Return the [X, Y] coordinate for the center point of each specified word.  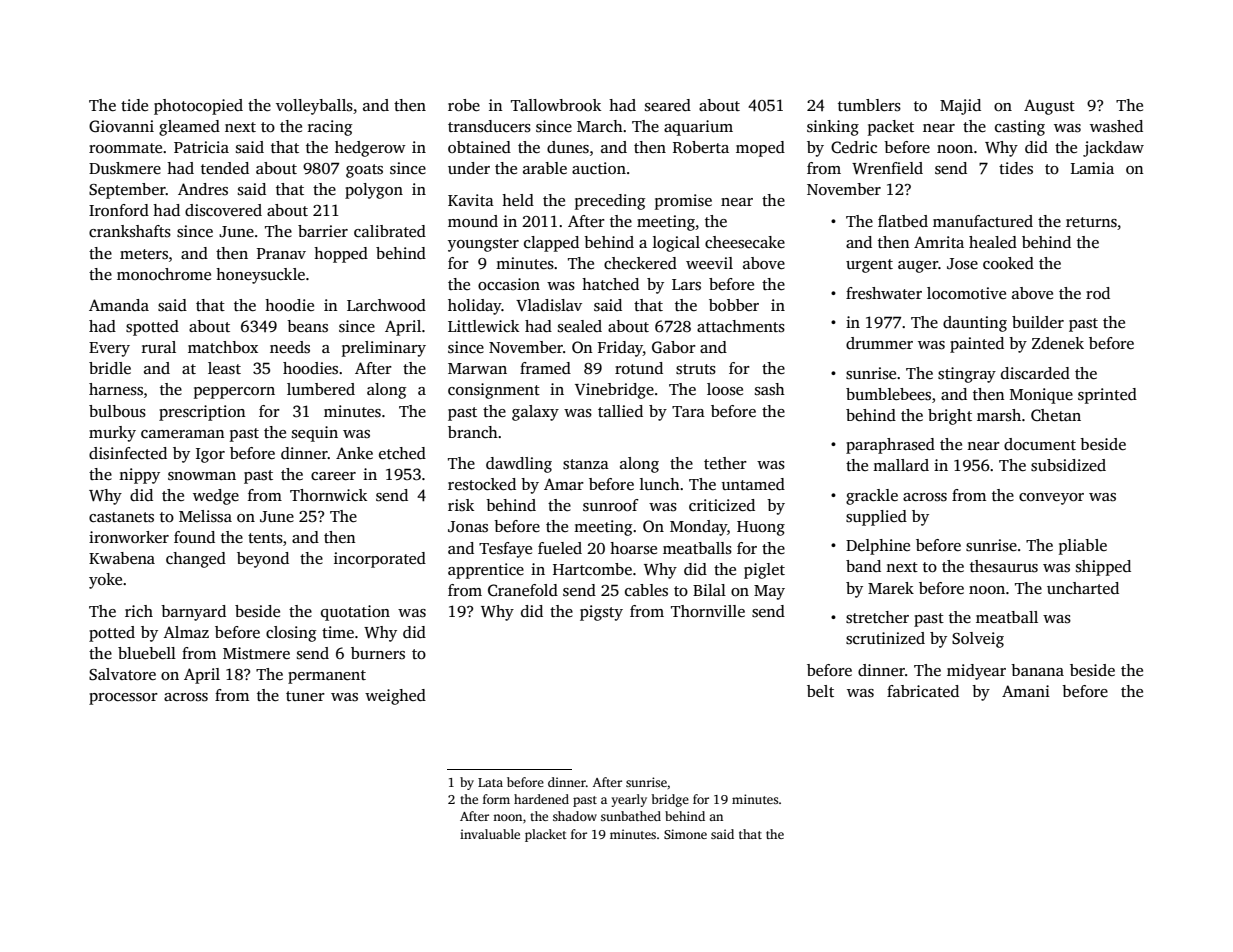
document [1040, 444]
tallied [620, 411]
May [769, 592]
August [1049, 107]
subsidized [1068, 465]
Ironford [119, 210]
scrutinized [885, 638]
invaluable [490, 834]
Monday [698, 528]
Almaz [186, 632]
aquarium [698, 128]
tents [265, 538]
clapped [551, 244]
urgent [869, 266]
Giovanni [121, 126]
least [224, 368]
